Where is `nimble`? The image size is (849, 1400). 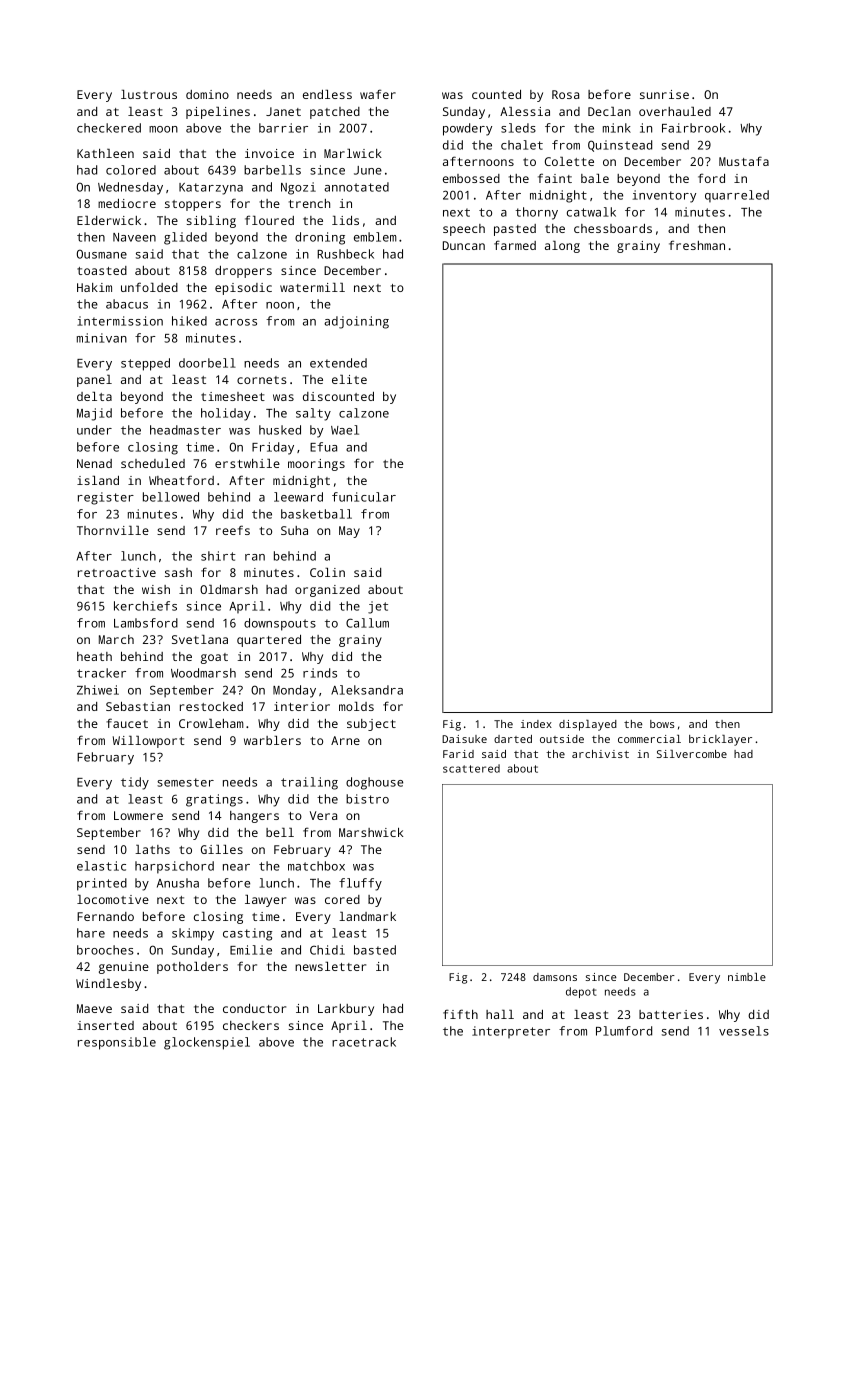
nimble is located at coordinates (747, 977).
